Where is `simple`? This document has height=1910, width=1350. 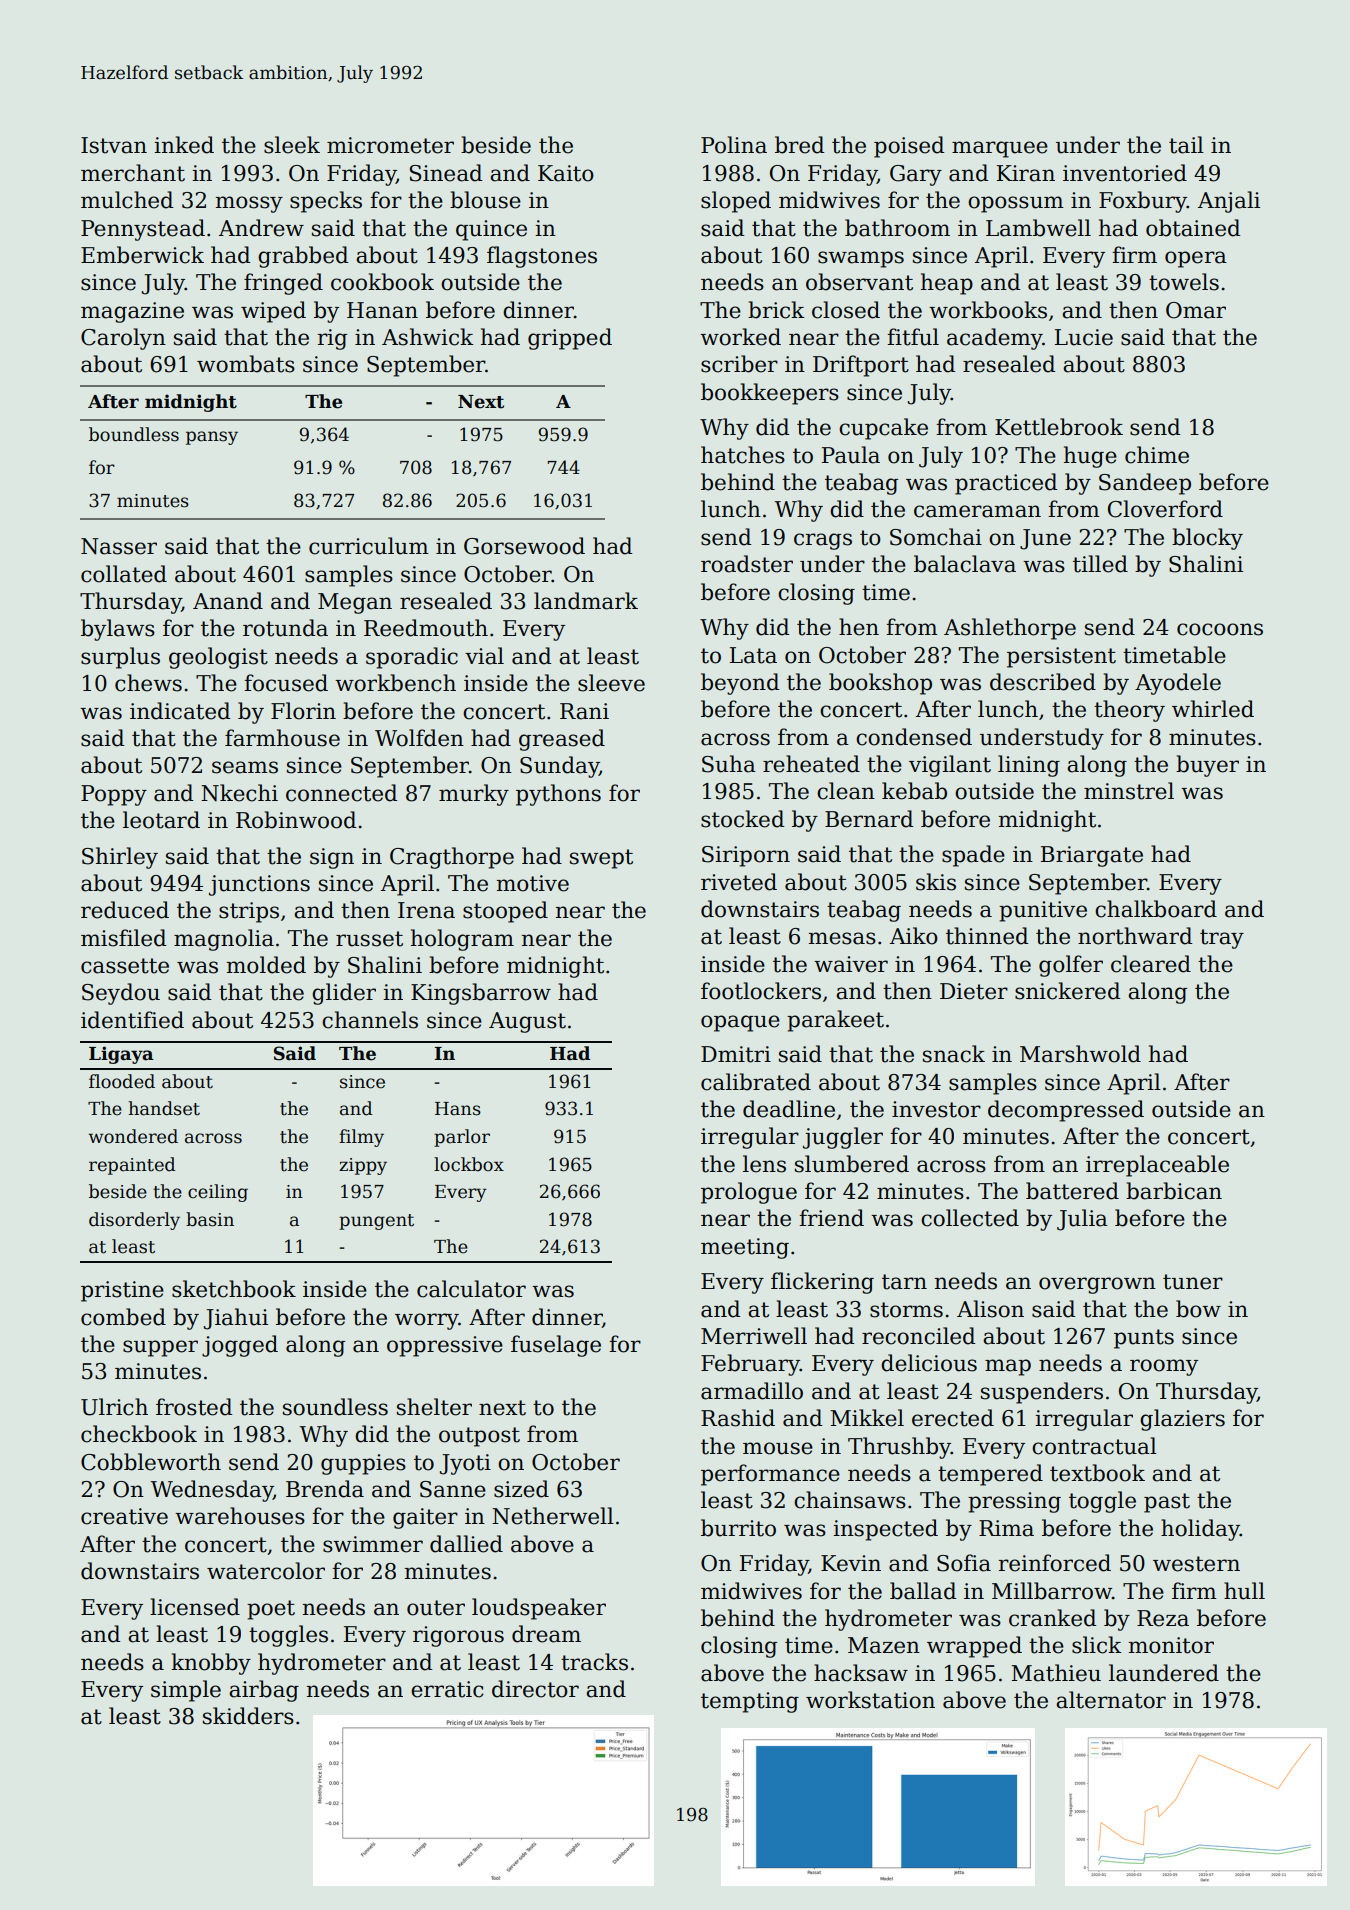
simple is located at coordinates (186, 1691).
